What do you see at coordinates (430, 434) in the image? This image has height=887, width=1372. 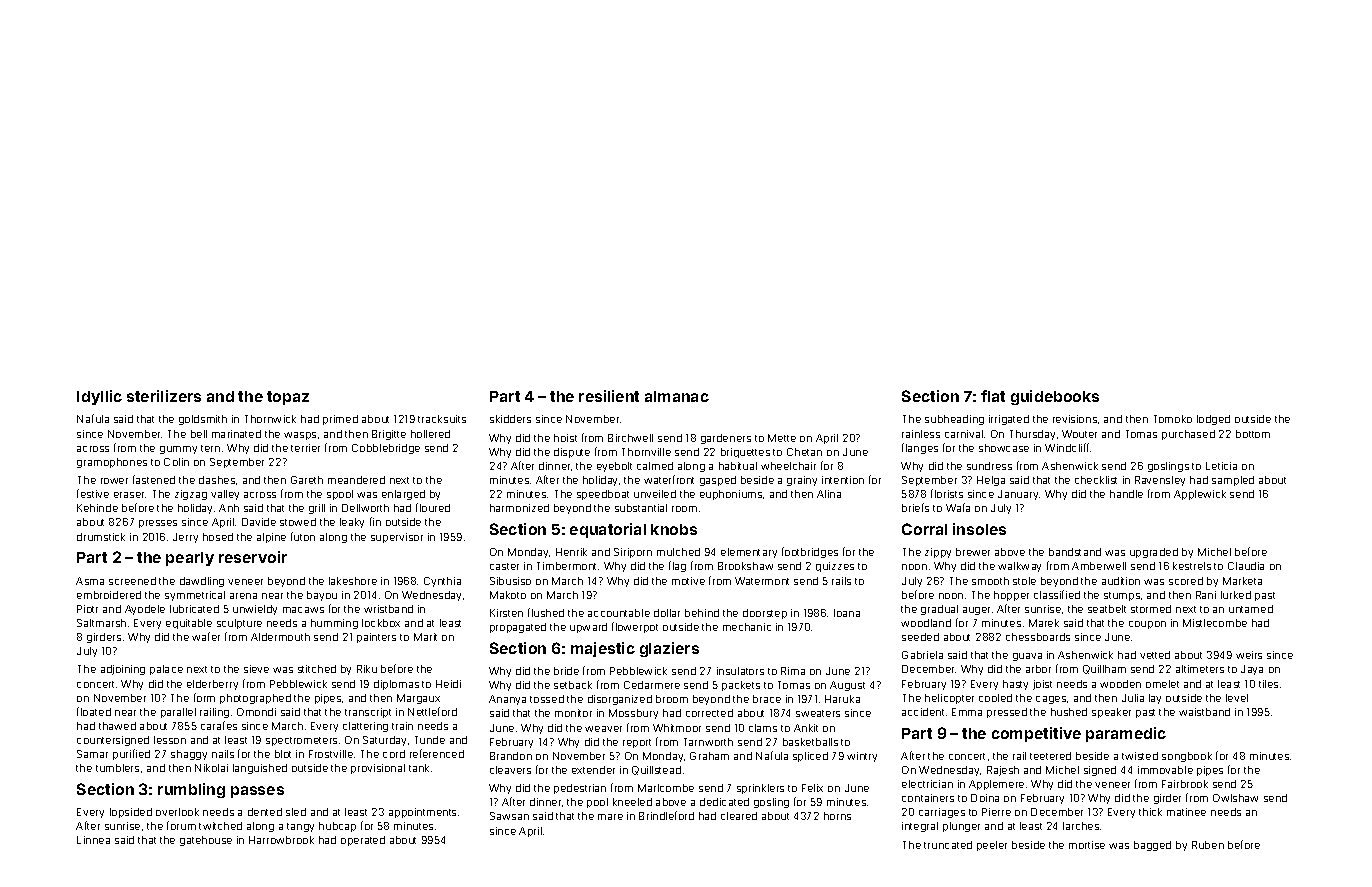 I see `hollered` at bounding box center [430, 434].
